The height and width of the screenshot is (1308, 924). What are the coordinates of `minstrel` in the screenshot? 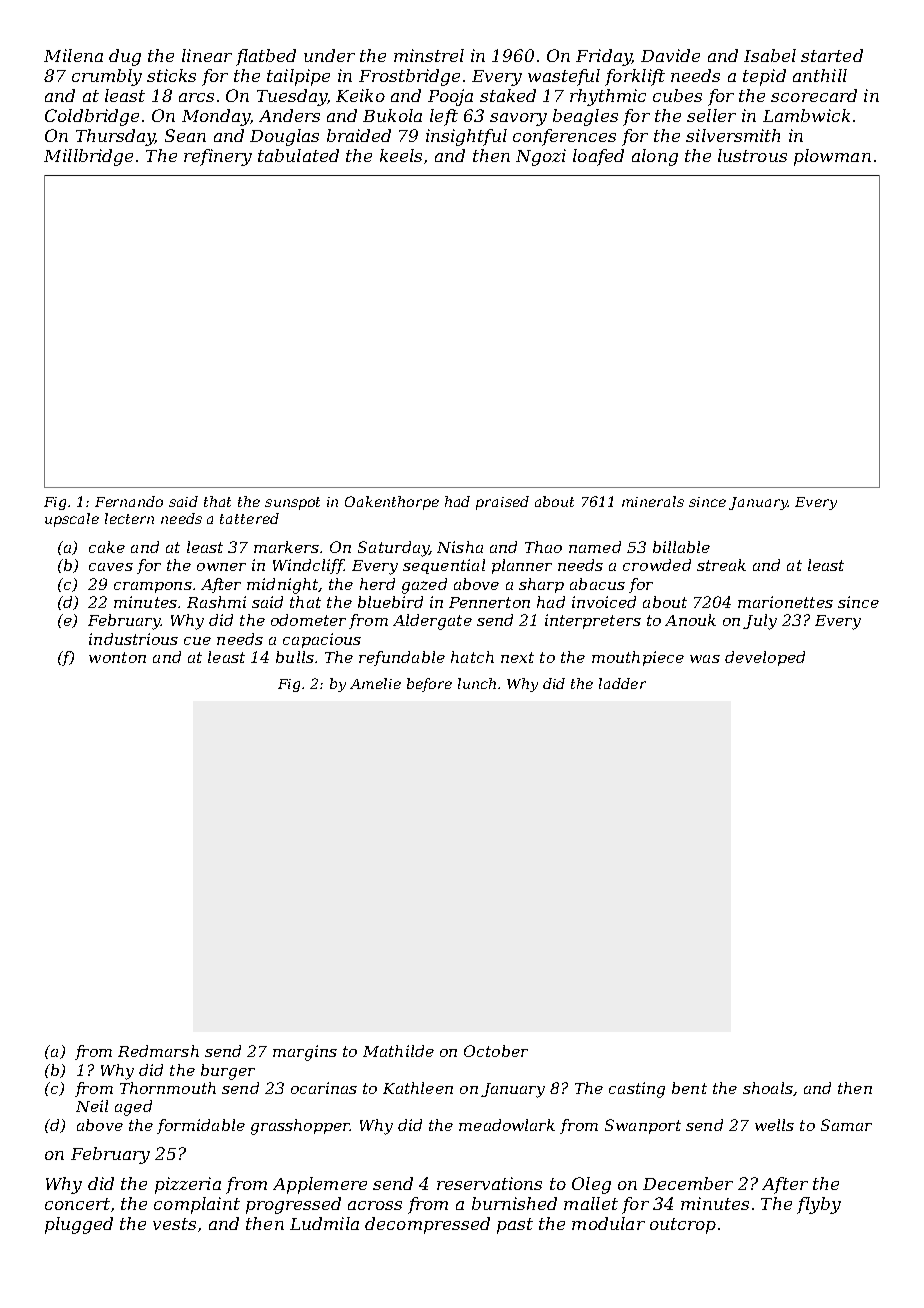 It's located at (429, 55).
